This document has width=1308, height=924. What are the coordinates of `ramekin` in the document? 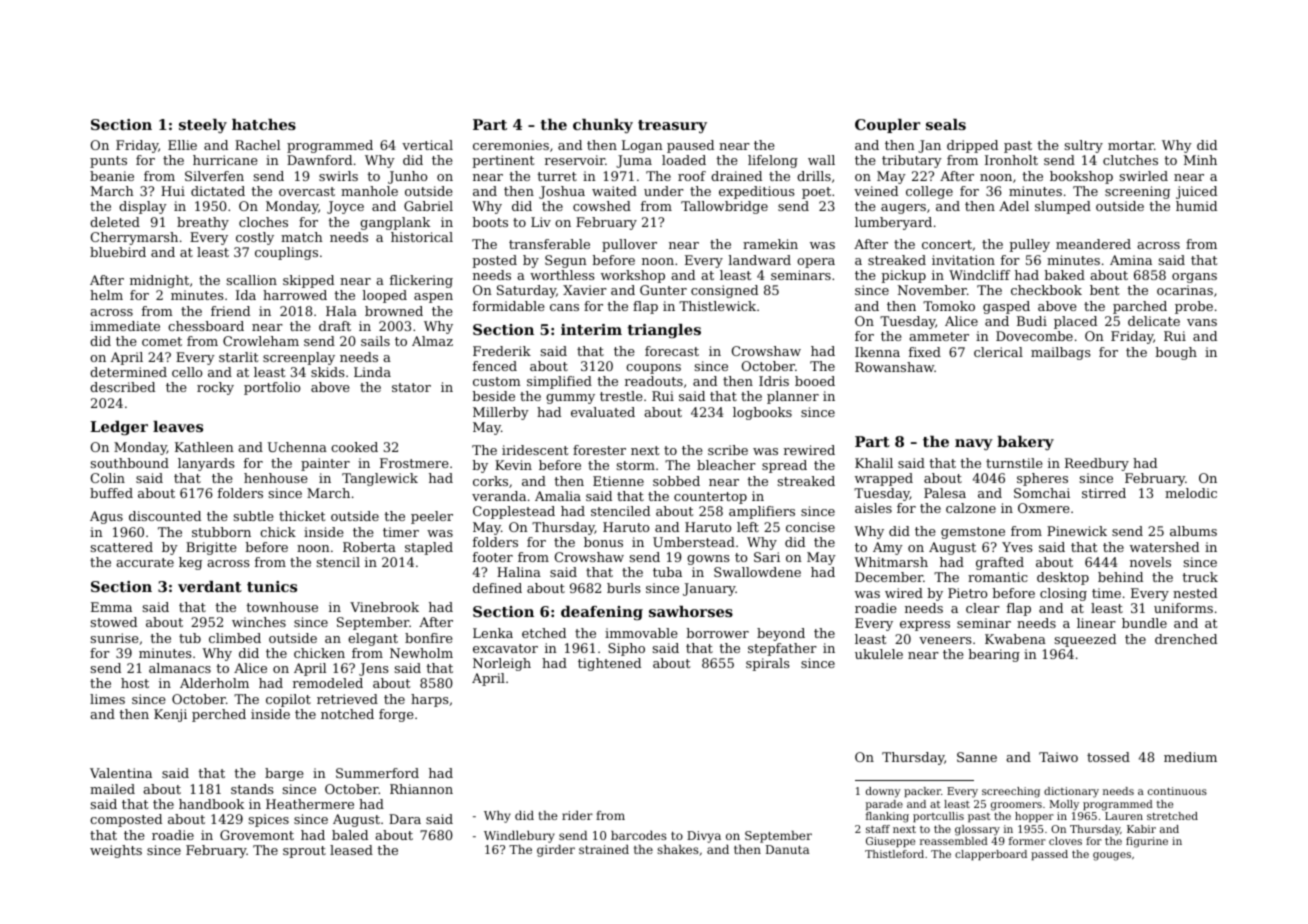 It's located at (770, 244).
